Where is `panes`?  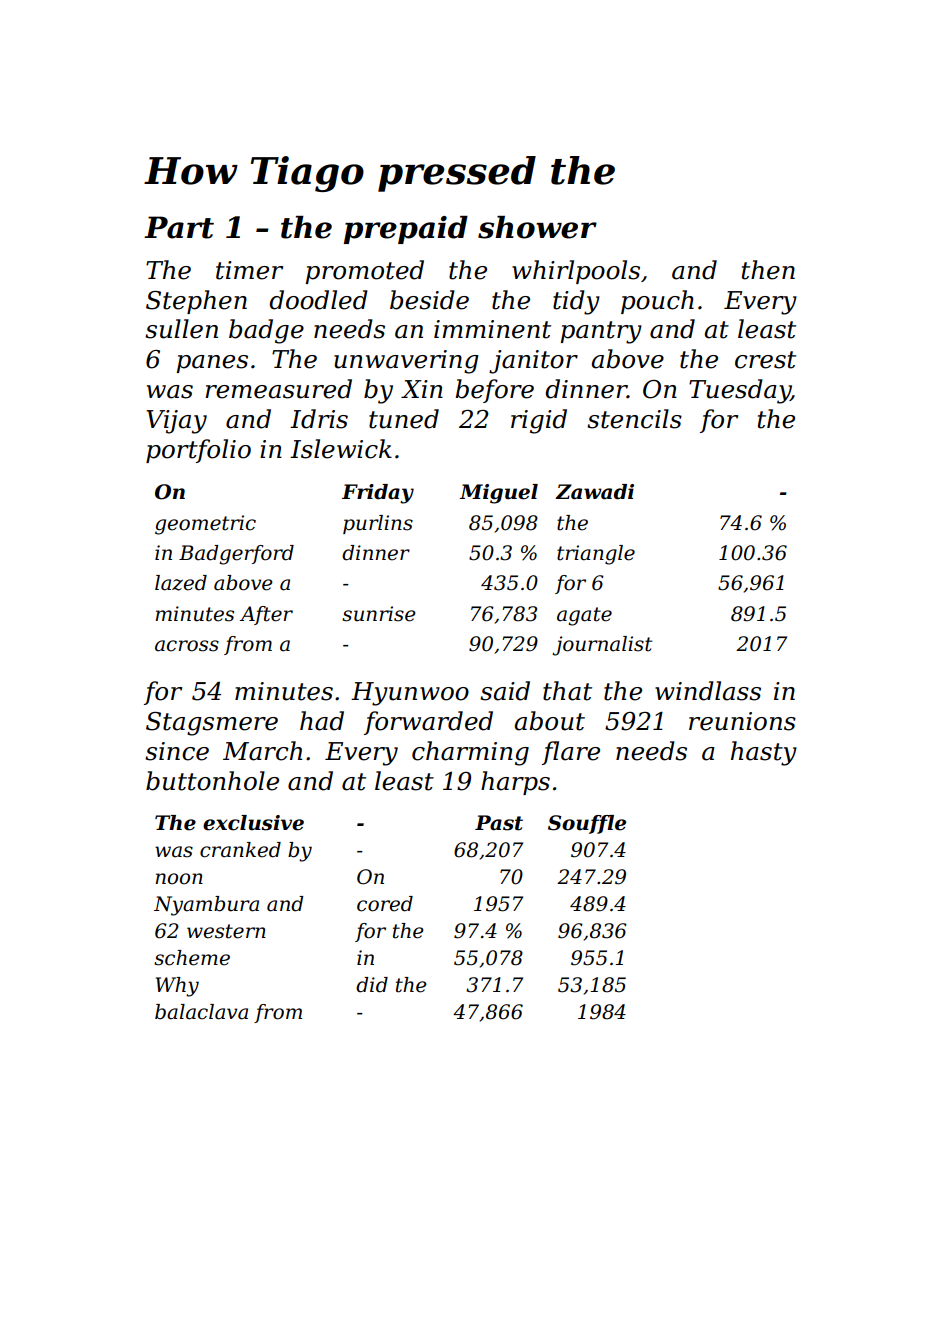
panes is located at coordinates (212, 364).
